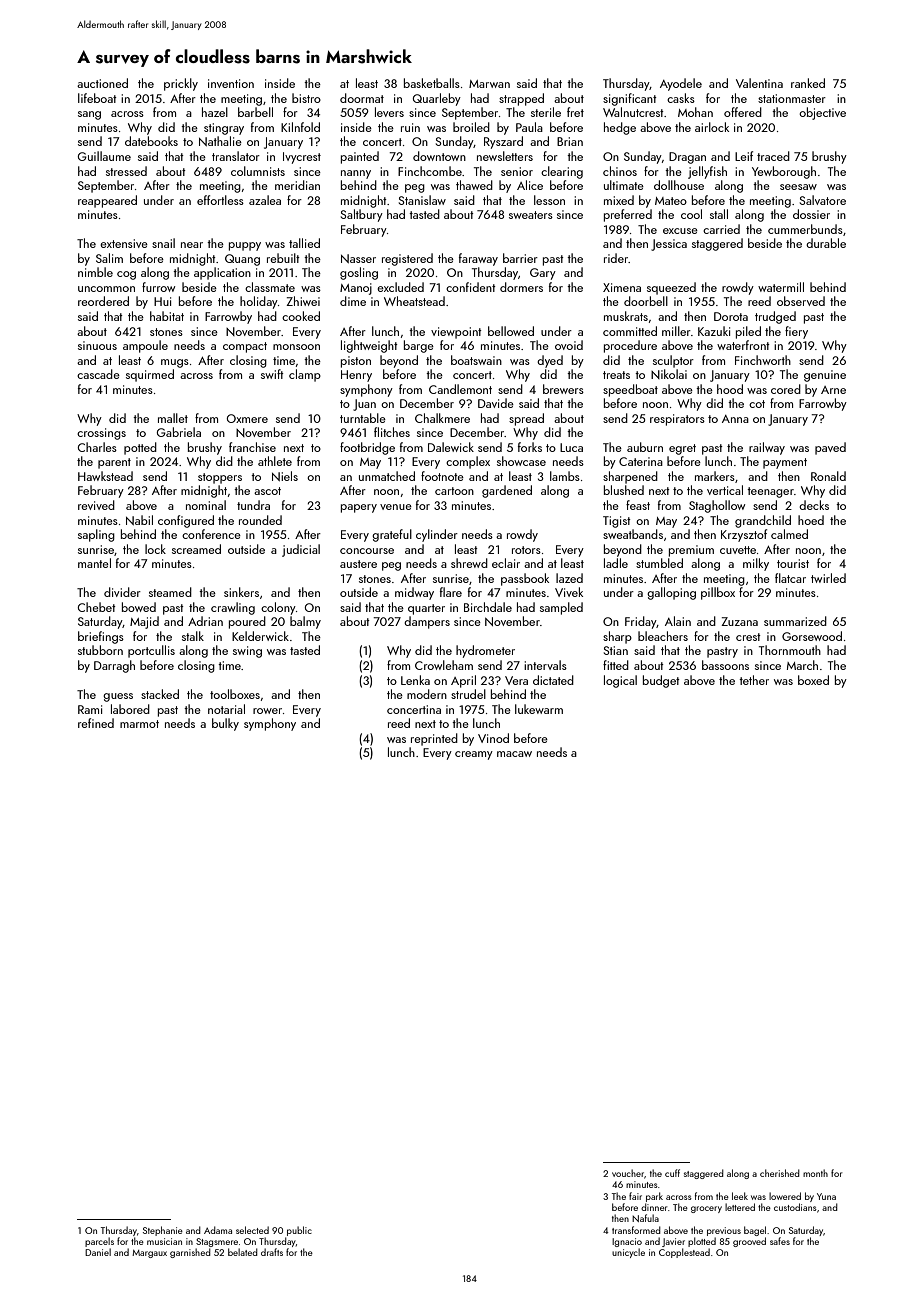  I want to click on mallet, so click(173, 418).
